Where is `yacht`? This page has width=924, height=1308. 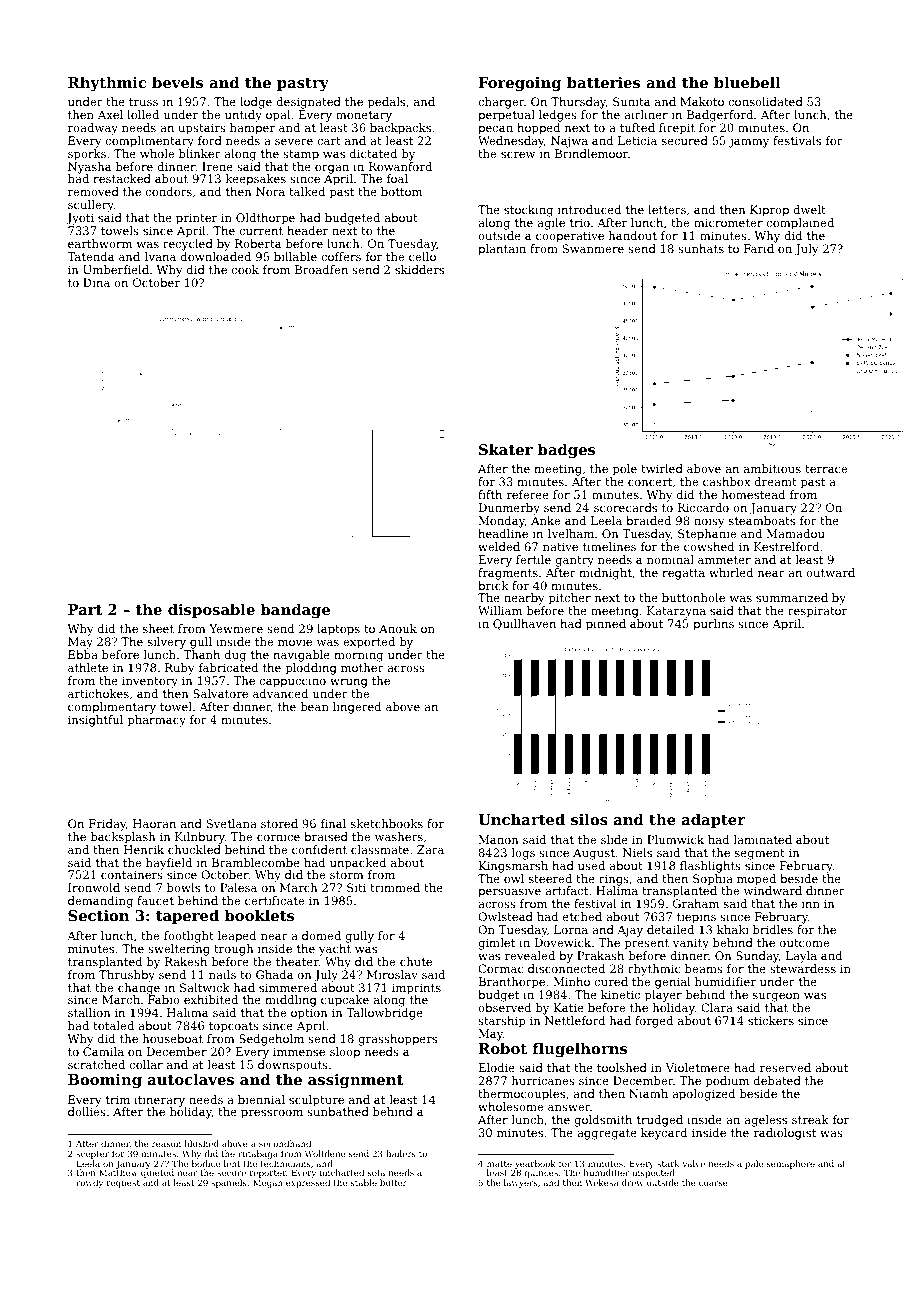
yacht is located at coordinates (335, 950).
